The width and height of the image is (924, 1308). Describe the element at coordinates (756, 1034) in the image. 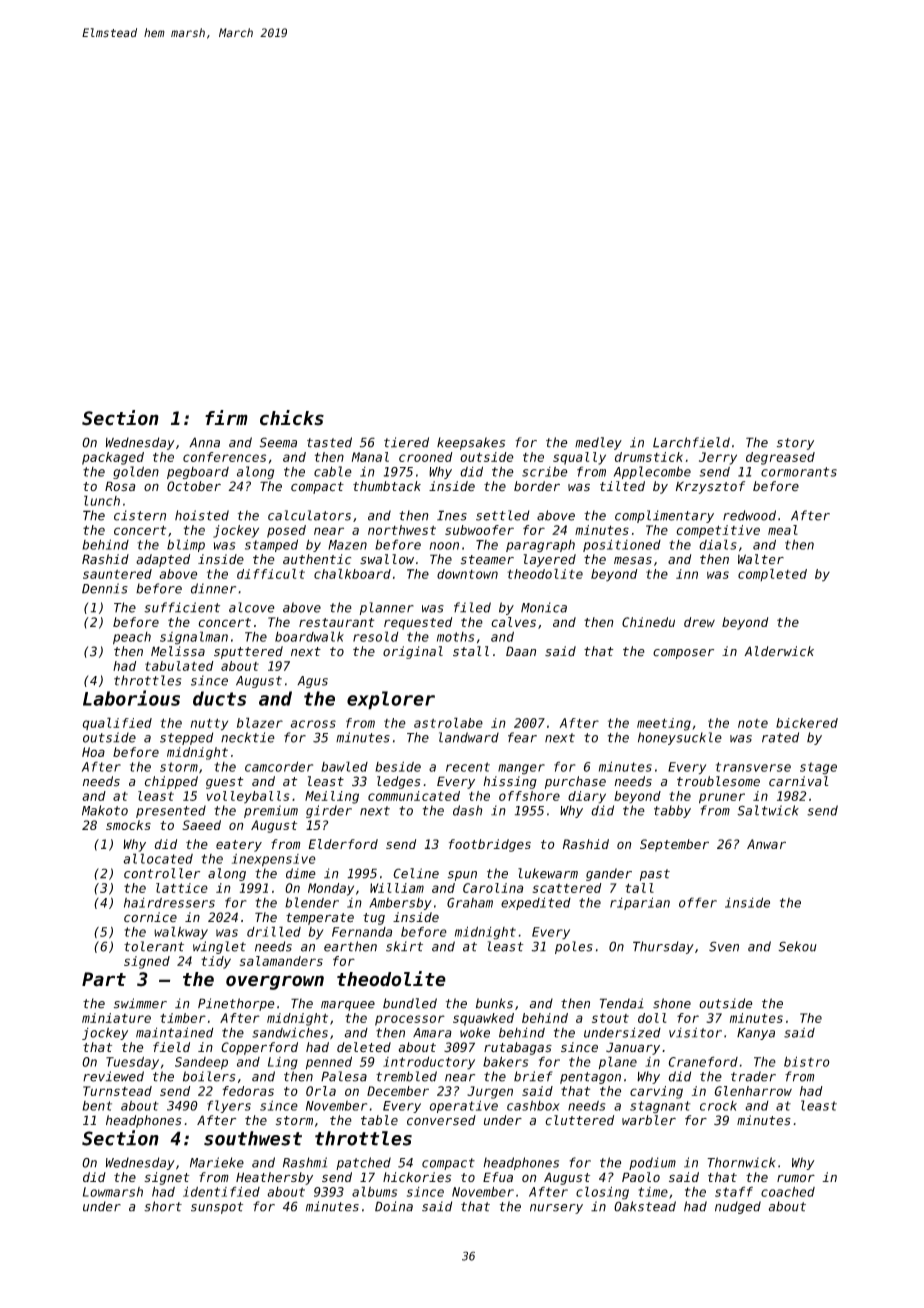

I see `Kanya` at that location.
